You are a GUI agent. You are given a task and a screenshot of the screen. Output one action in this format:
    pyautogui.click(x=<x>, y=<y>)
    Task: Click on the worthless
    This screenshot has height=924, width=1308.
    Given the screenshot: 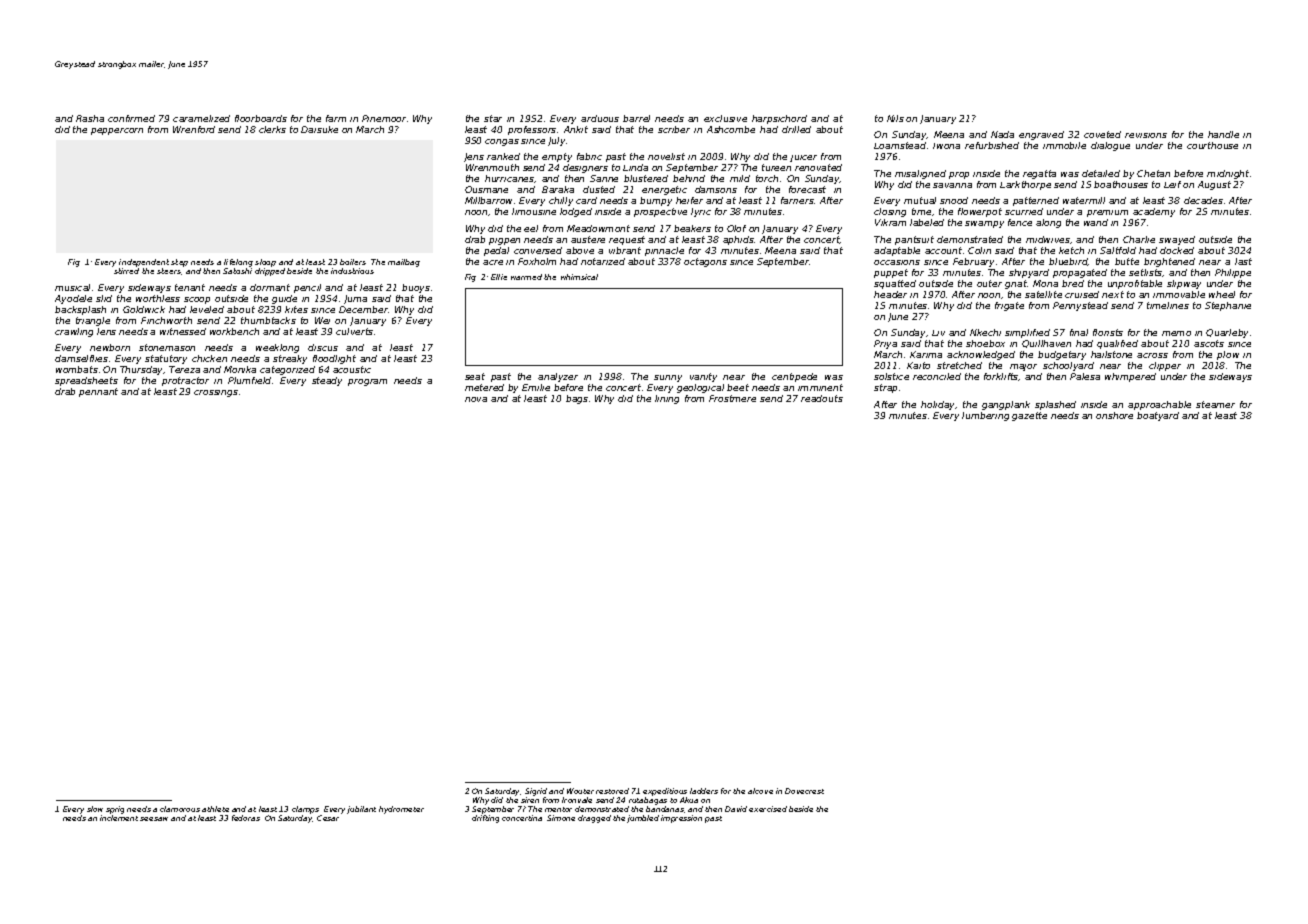 What is the action you would take?
    pyautogui.click(x=158, y=298)
